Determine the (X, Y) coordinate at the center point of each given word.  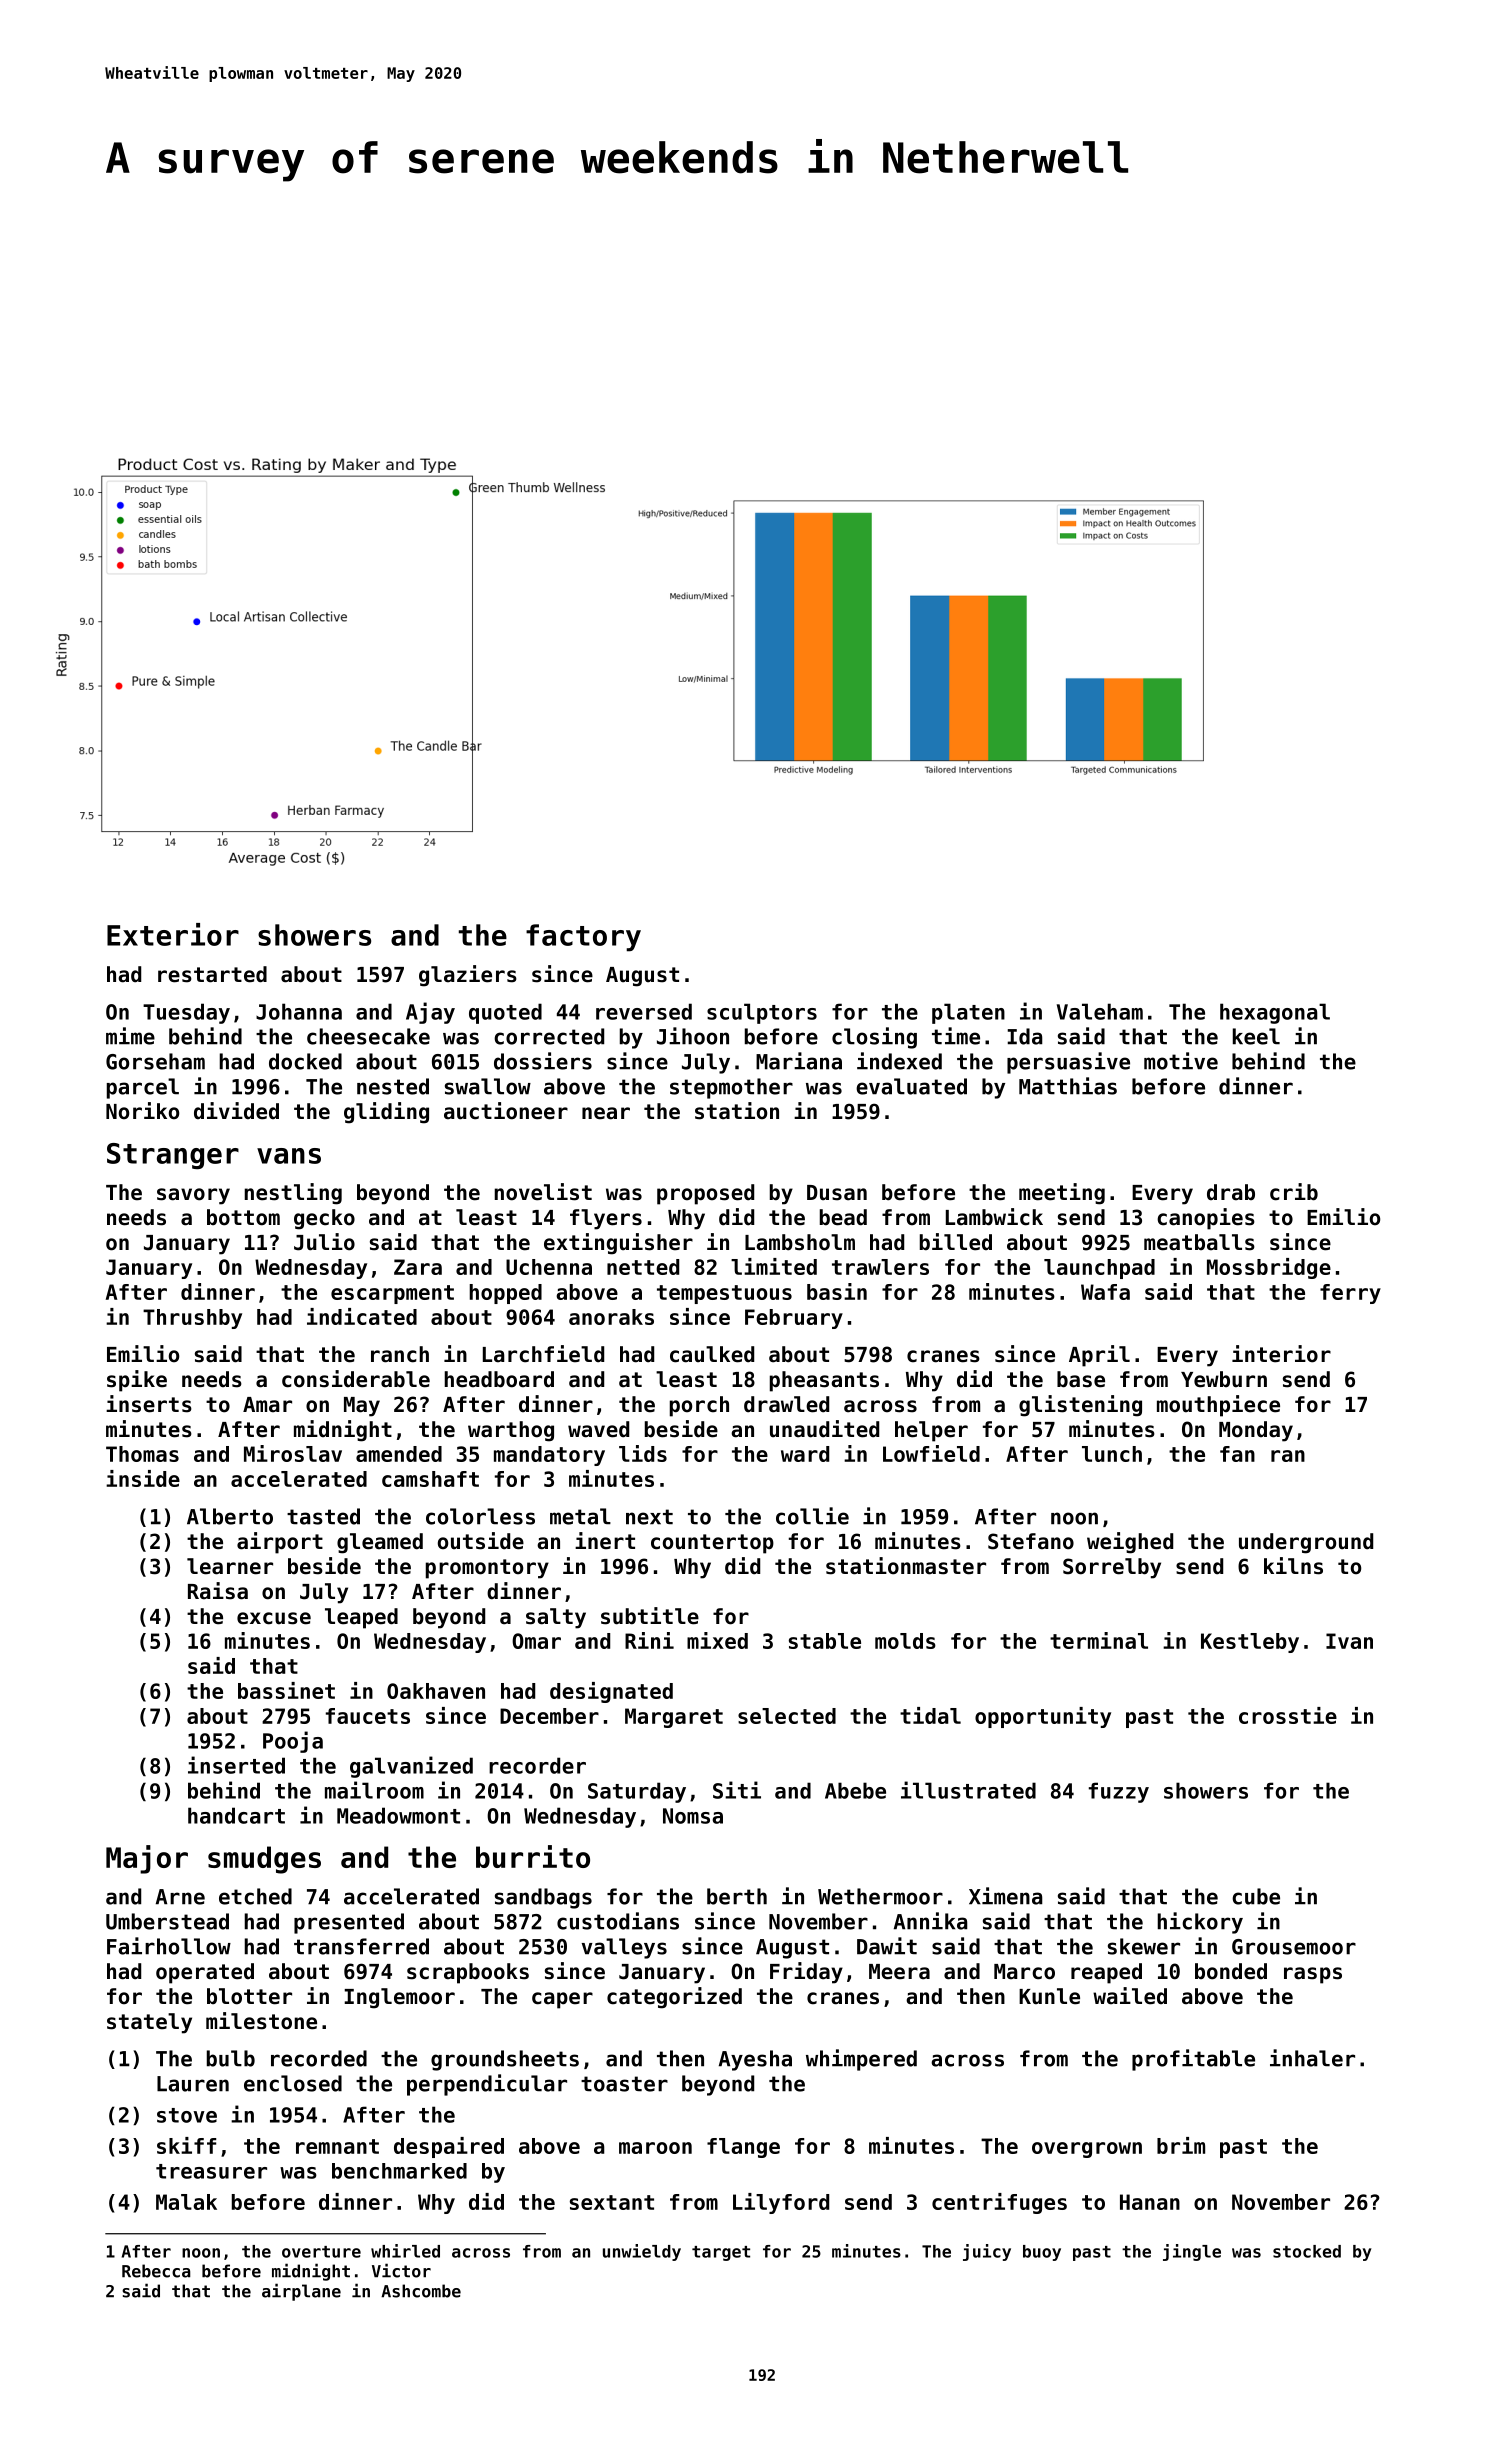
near (606, 1113)
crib (1294, 1192)
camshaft (430, 1479)
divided (236, 1111)
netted (643, 1267)
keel (1256, 1036)
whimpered (861, 2060)
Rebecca (156, 2271)
